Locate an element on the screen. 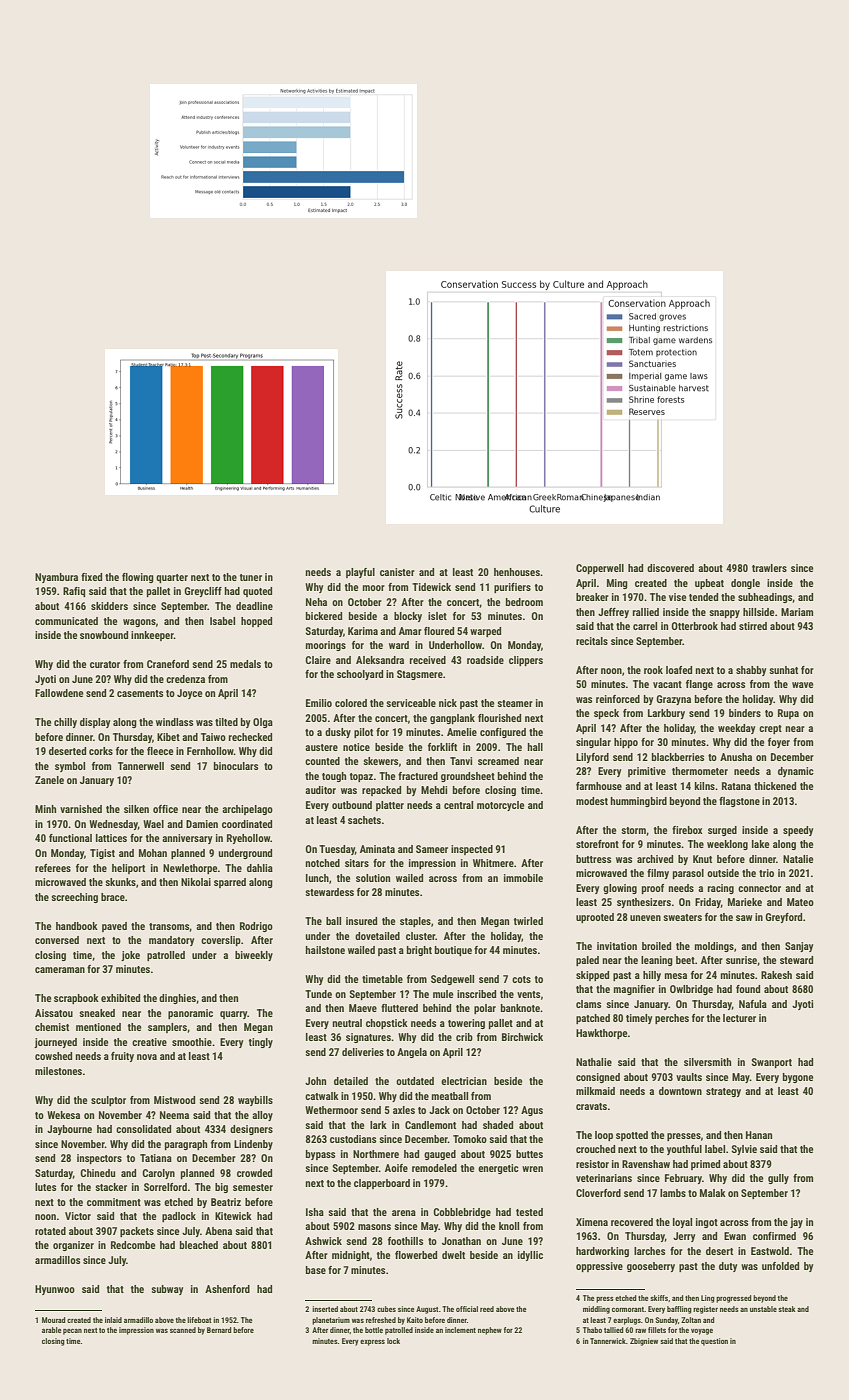 This screenshot has height=1400, width=849. Swanport is located at coordinates (772, 1063).
